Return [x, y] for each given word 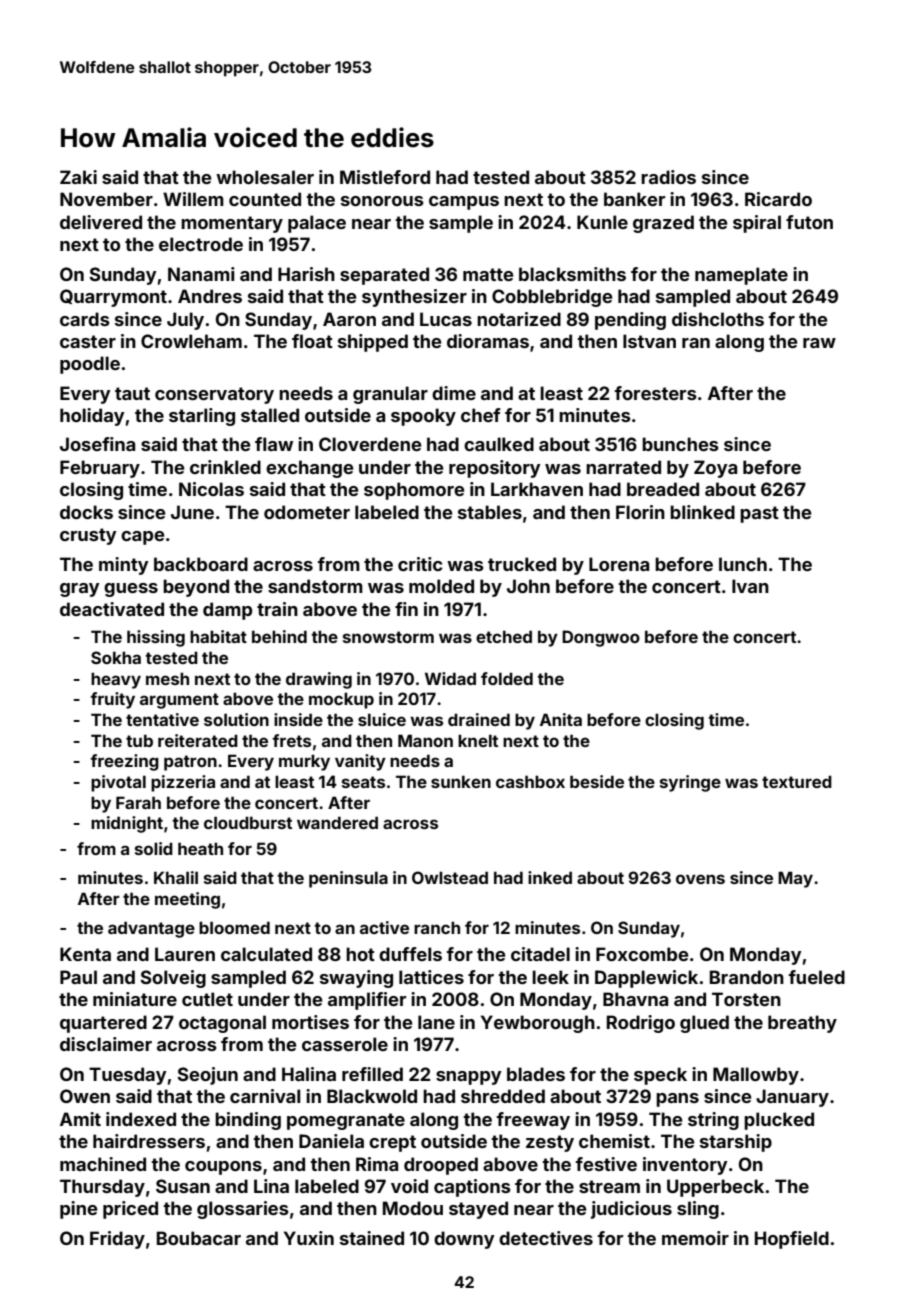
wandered [337, 822]
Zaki [78, 177]
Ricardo [778, 199]
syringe [690, 783]
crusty [88, 536]
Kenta [85, 954]
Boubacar [199, 1238]
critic [420, 564]
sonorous [382, 201]
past [759, 514]
